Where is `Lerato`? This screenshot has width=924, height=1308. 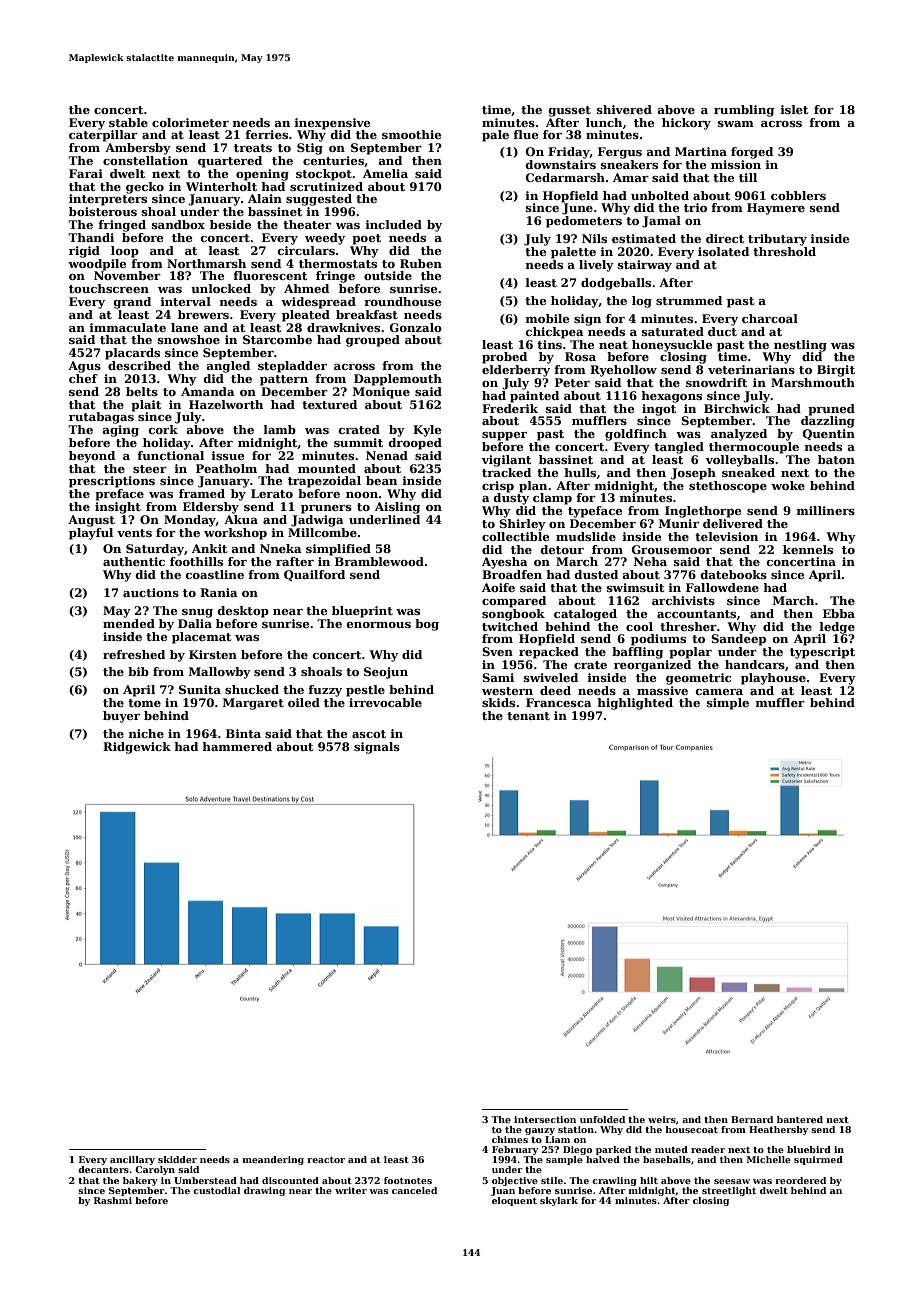 Lerato is located at coordinates (272, 493).
